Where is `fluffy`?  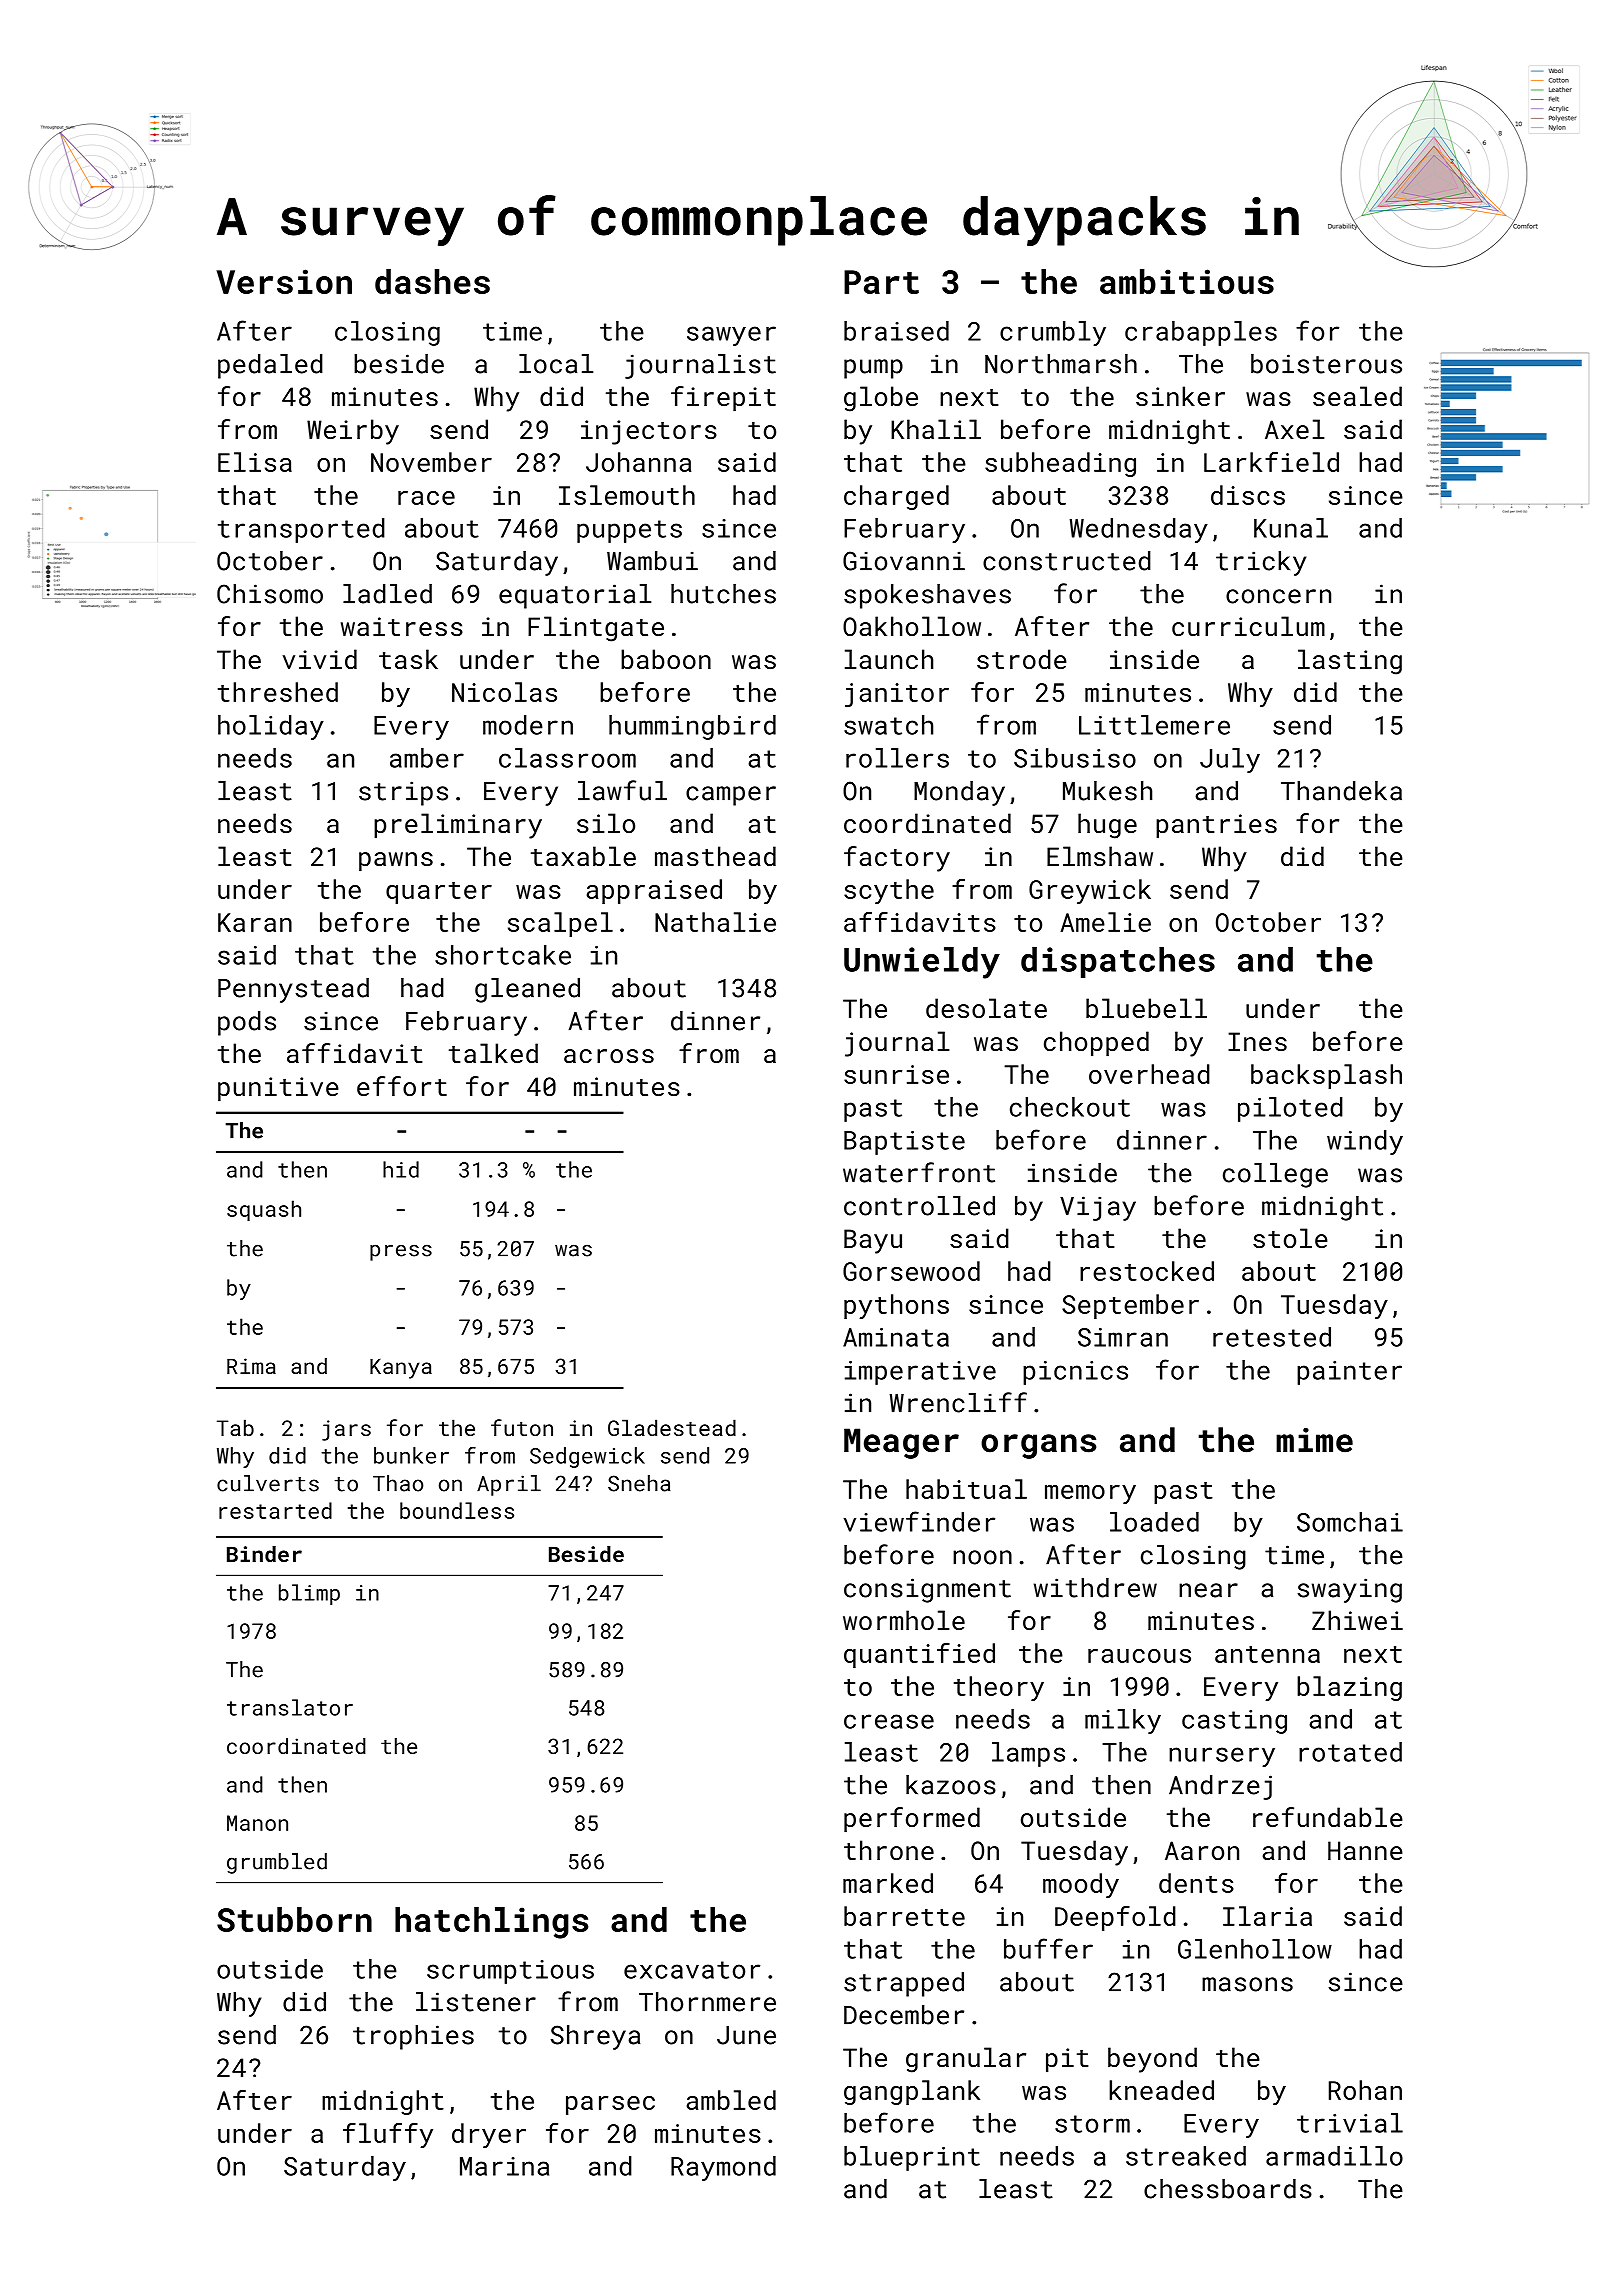 fluffy is located at coordinates (388, 2135).
